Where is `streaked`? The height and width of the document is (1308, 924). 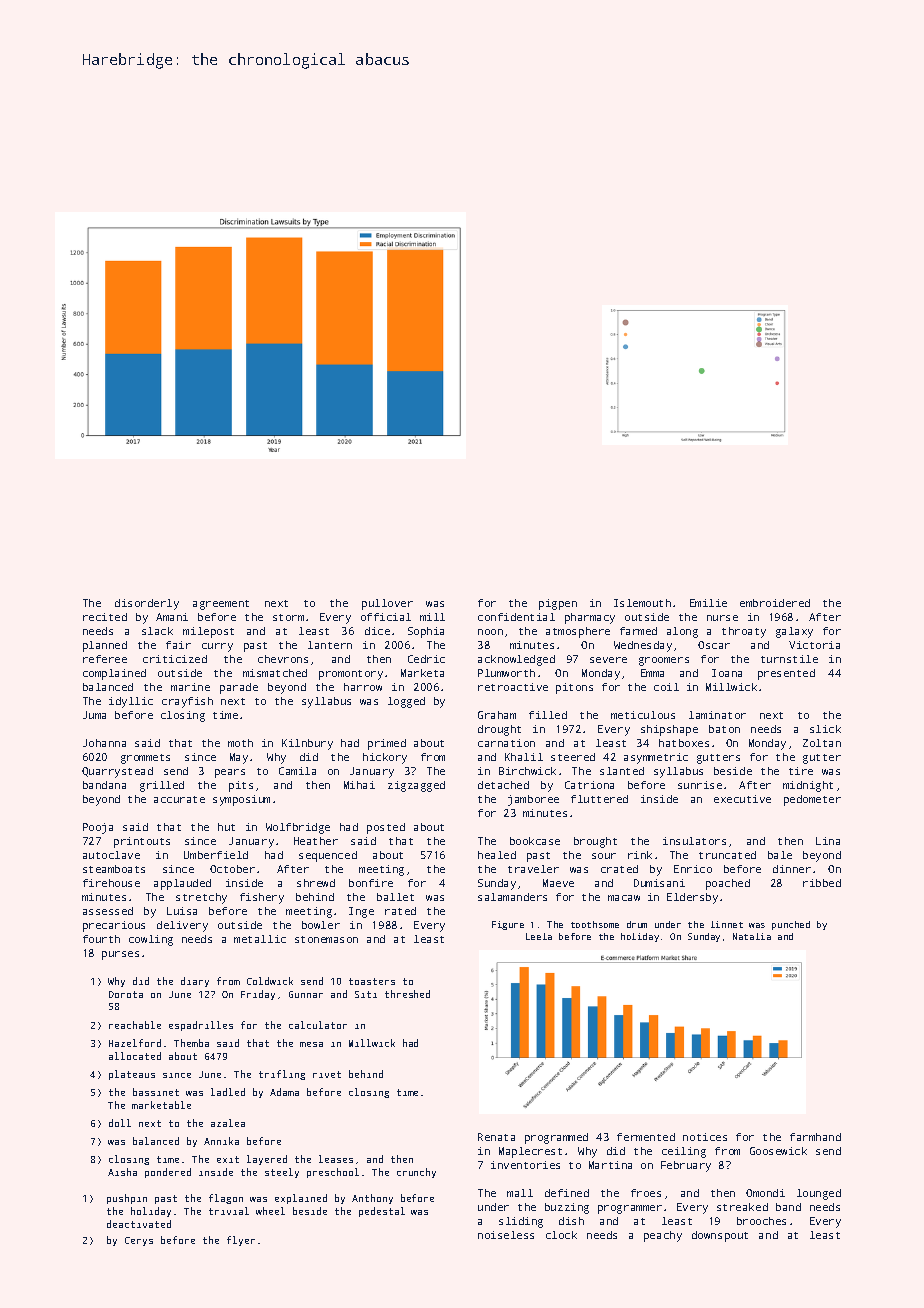 streaked is located at coordinates (742, 1207).
